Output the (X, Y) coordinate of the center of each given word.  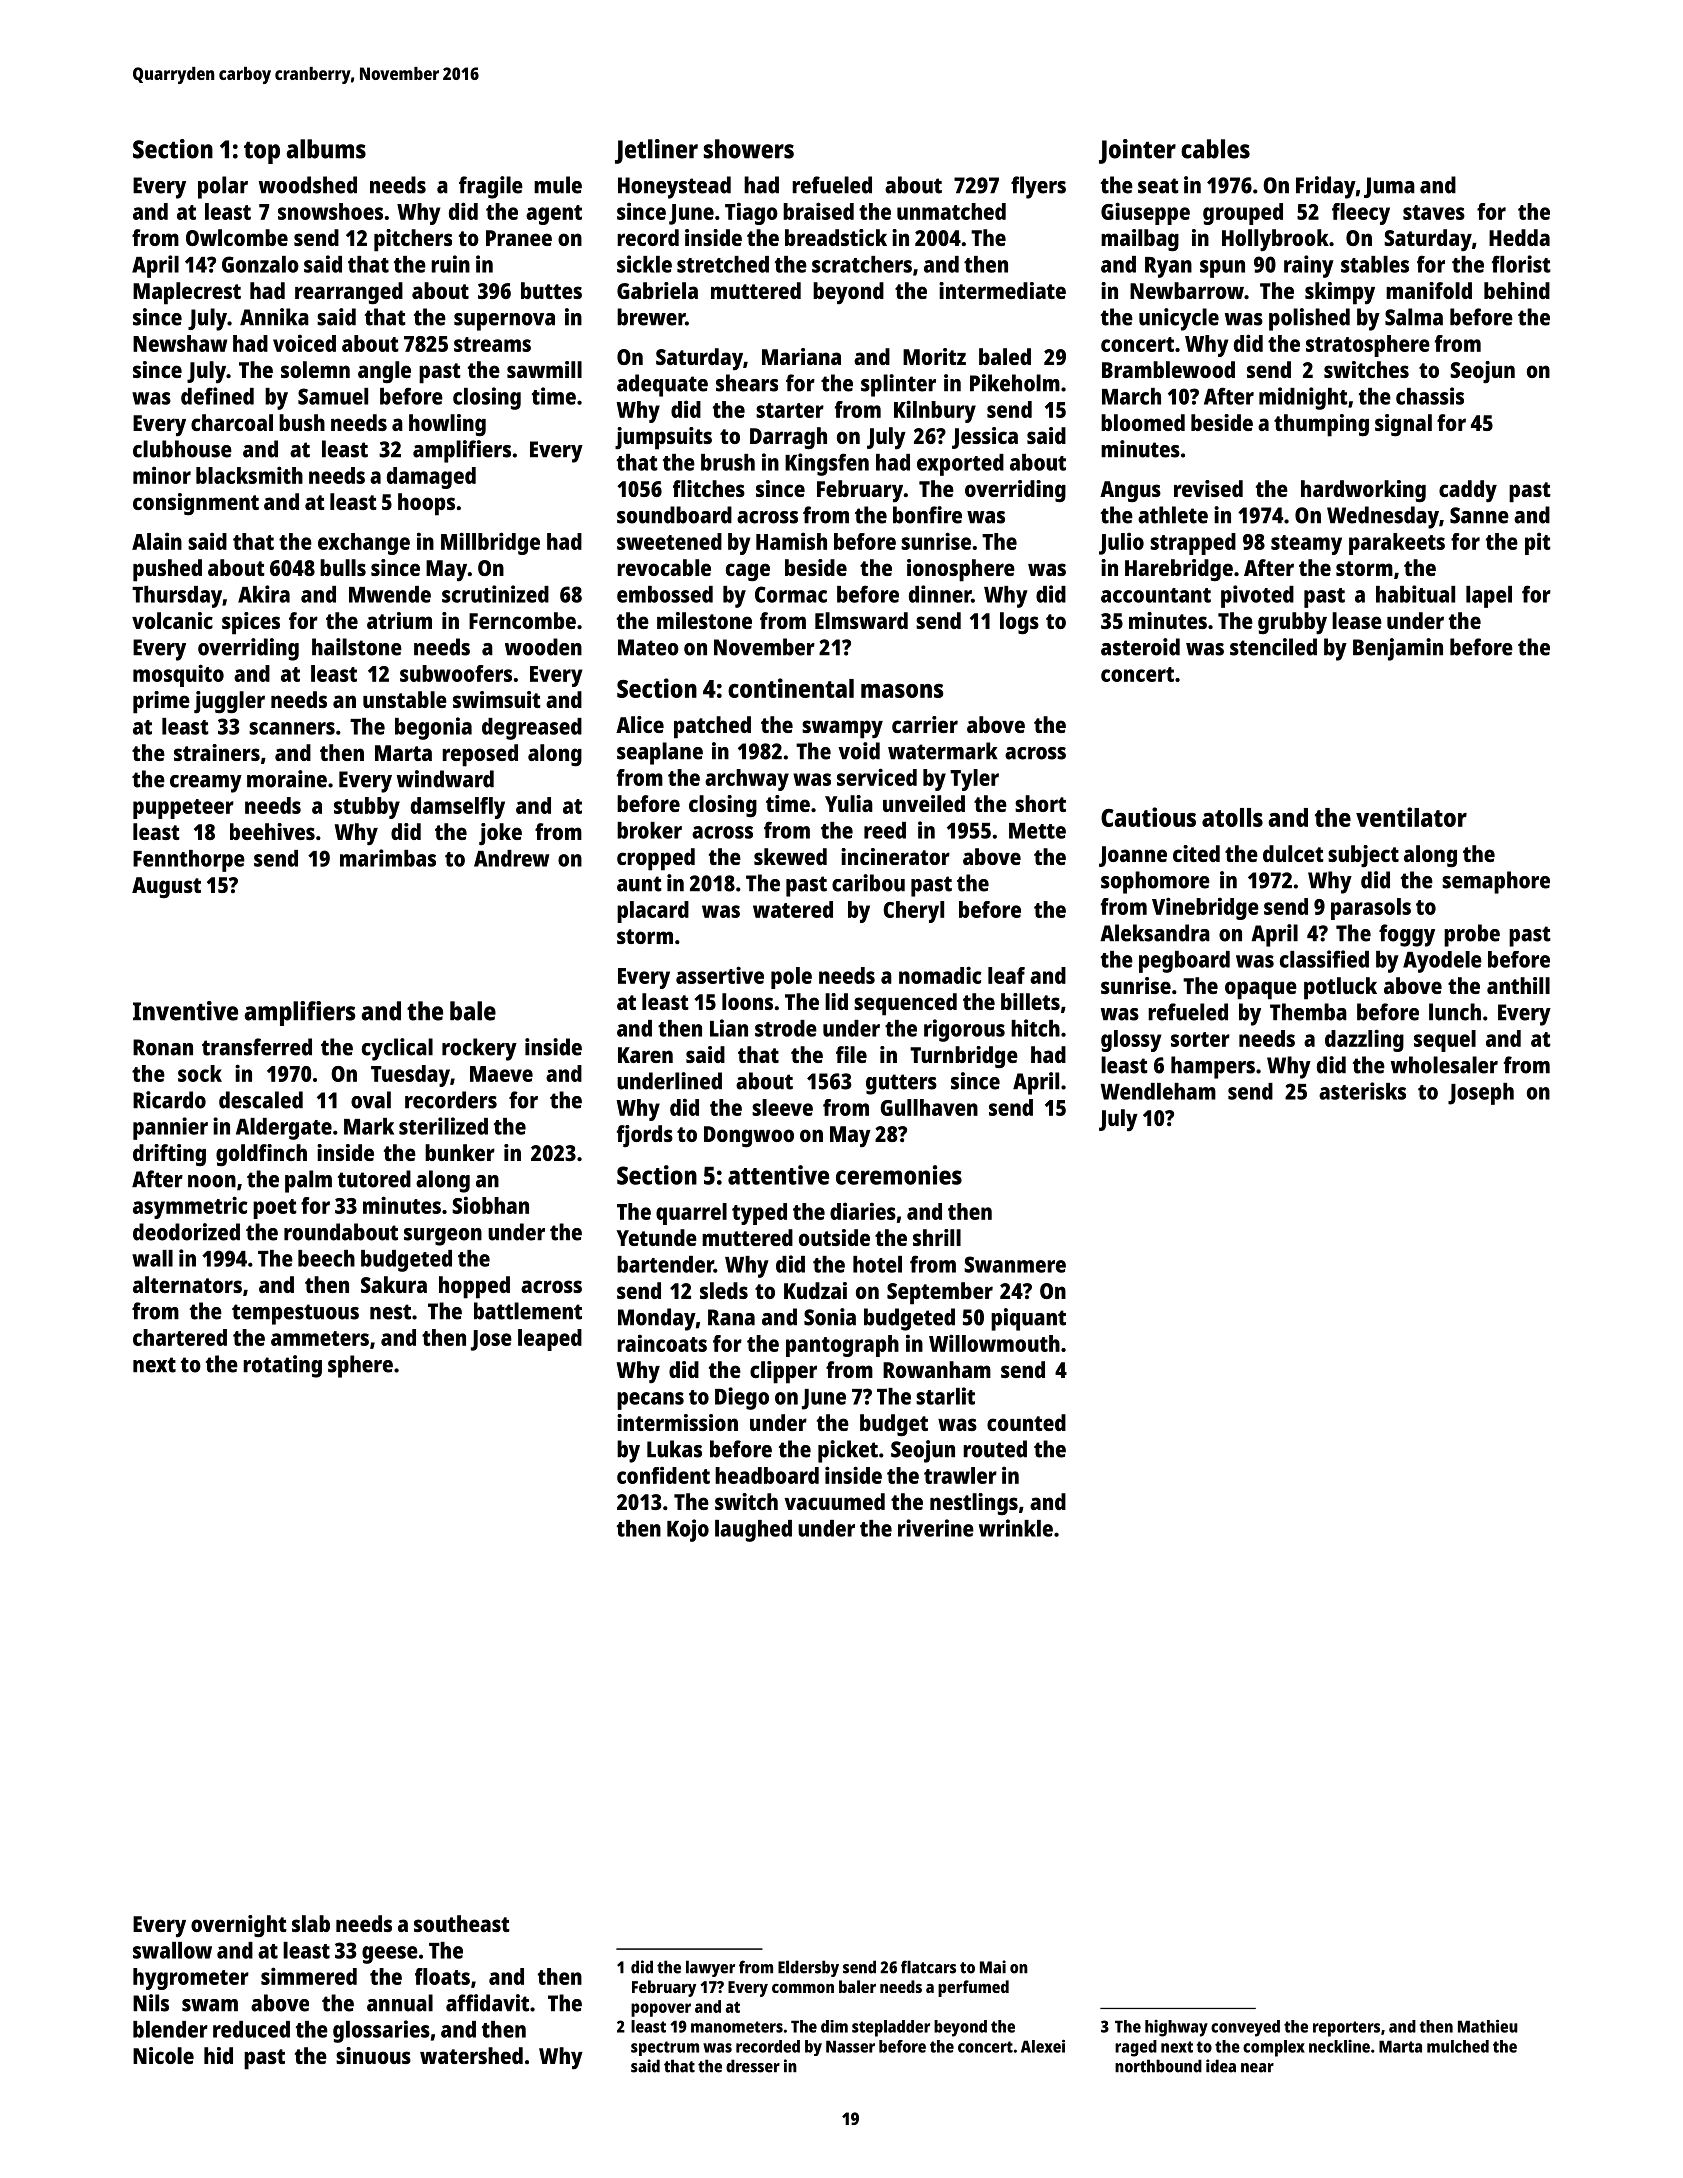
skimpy (1340, 293)
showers (749, 149)
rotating (282, 1366)
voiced (304, 343)
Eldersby (808, 1968)
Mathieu (1488, 2026)
